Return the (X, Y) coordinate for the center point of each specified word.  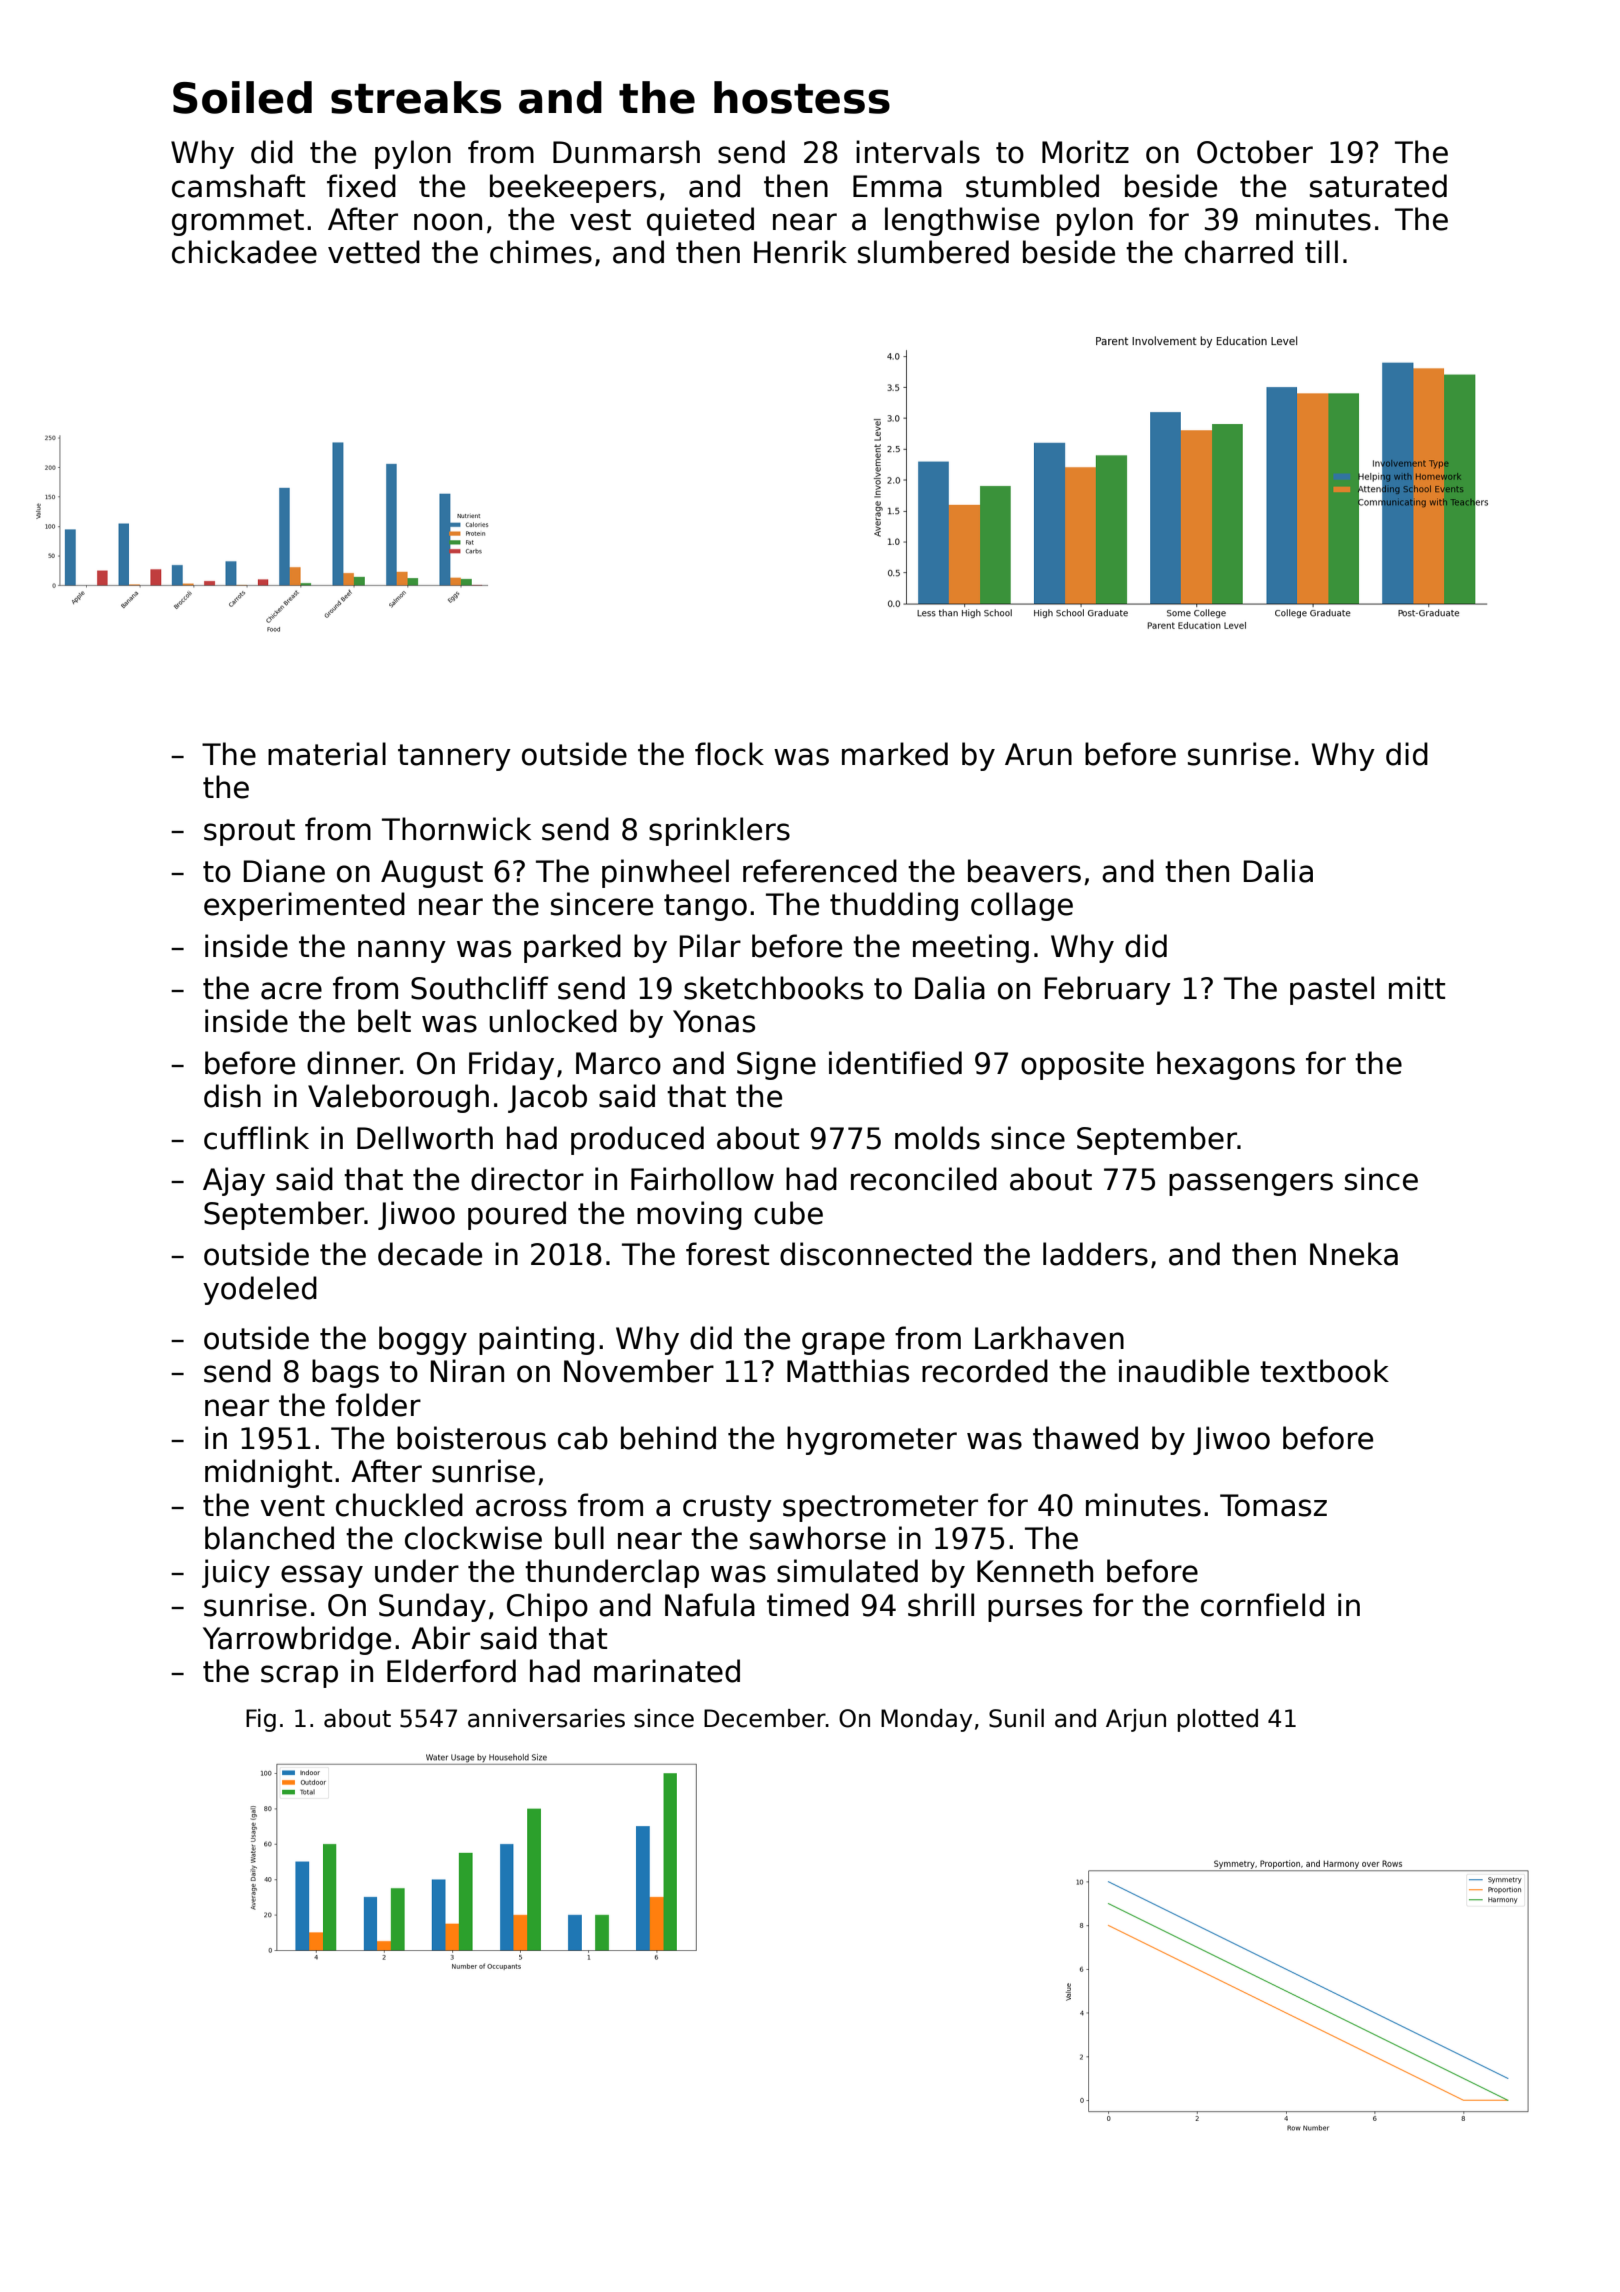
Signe (776, 1065)
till (1321, 251)
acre (291, 991)
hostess (802, 97)
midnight (268, 1473)
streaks (416, 97)
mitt (1417, 987)
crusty (727, 1508)
